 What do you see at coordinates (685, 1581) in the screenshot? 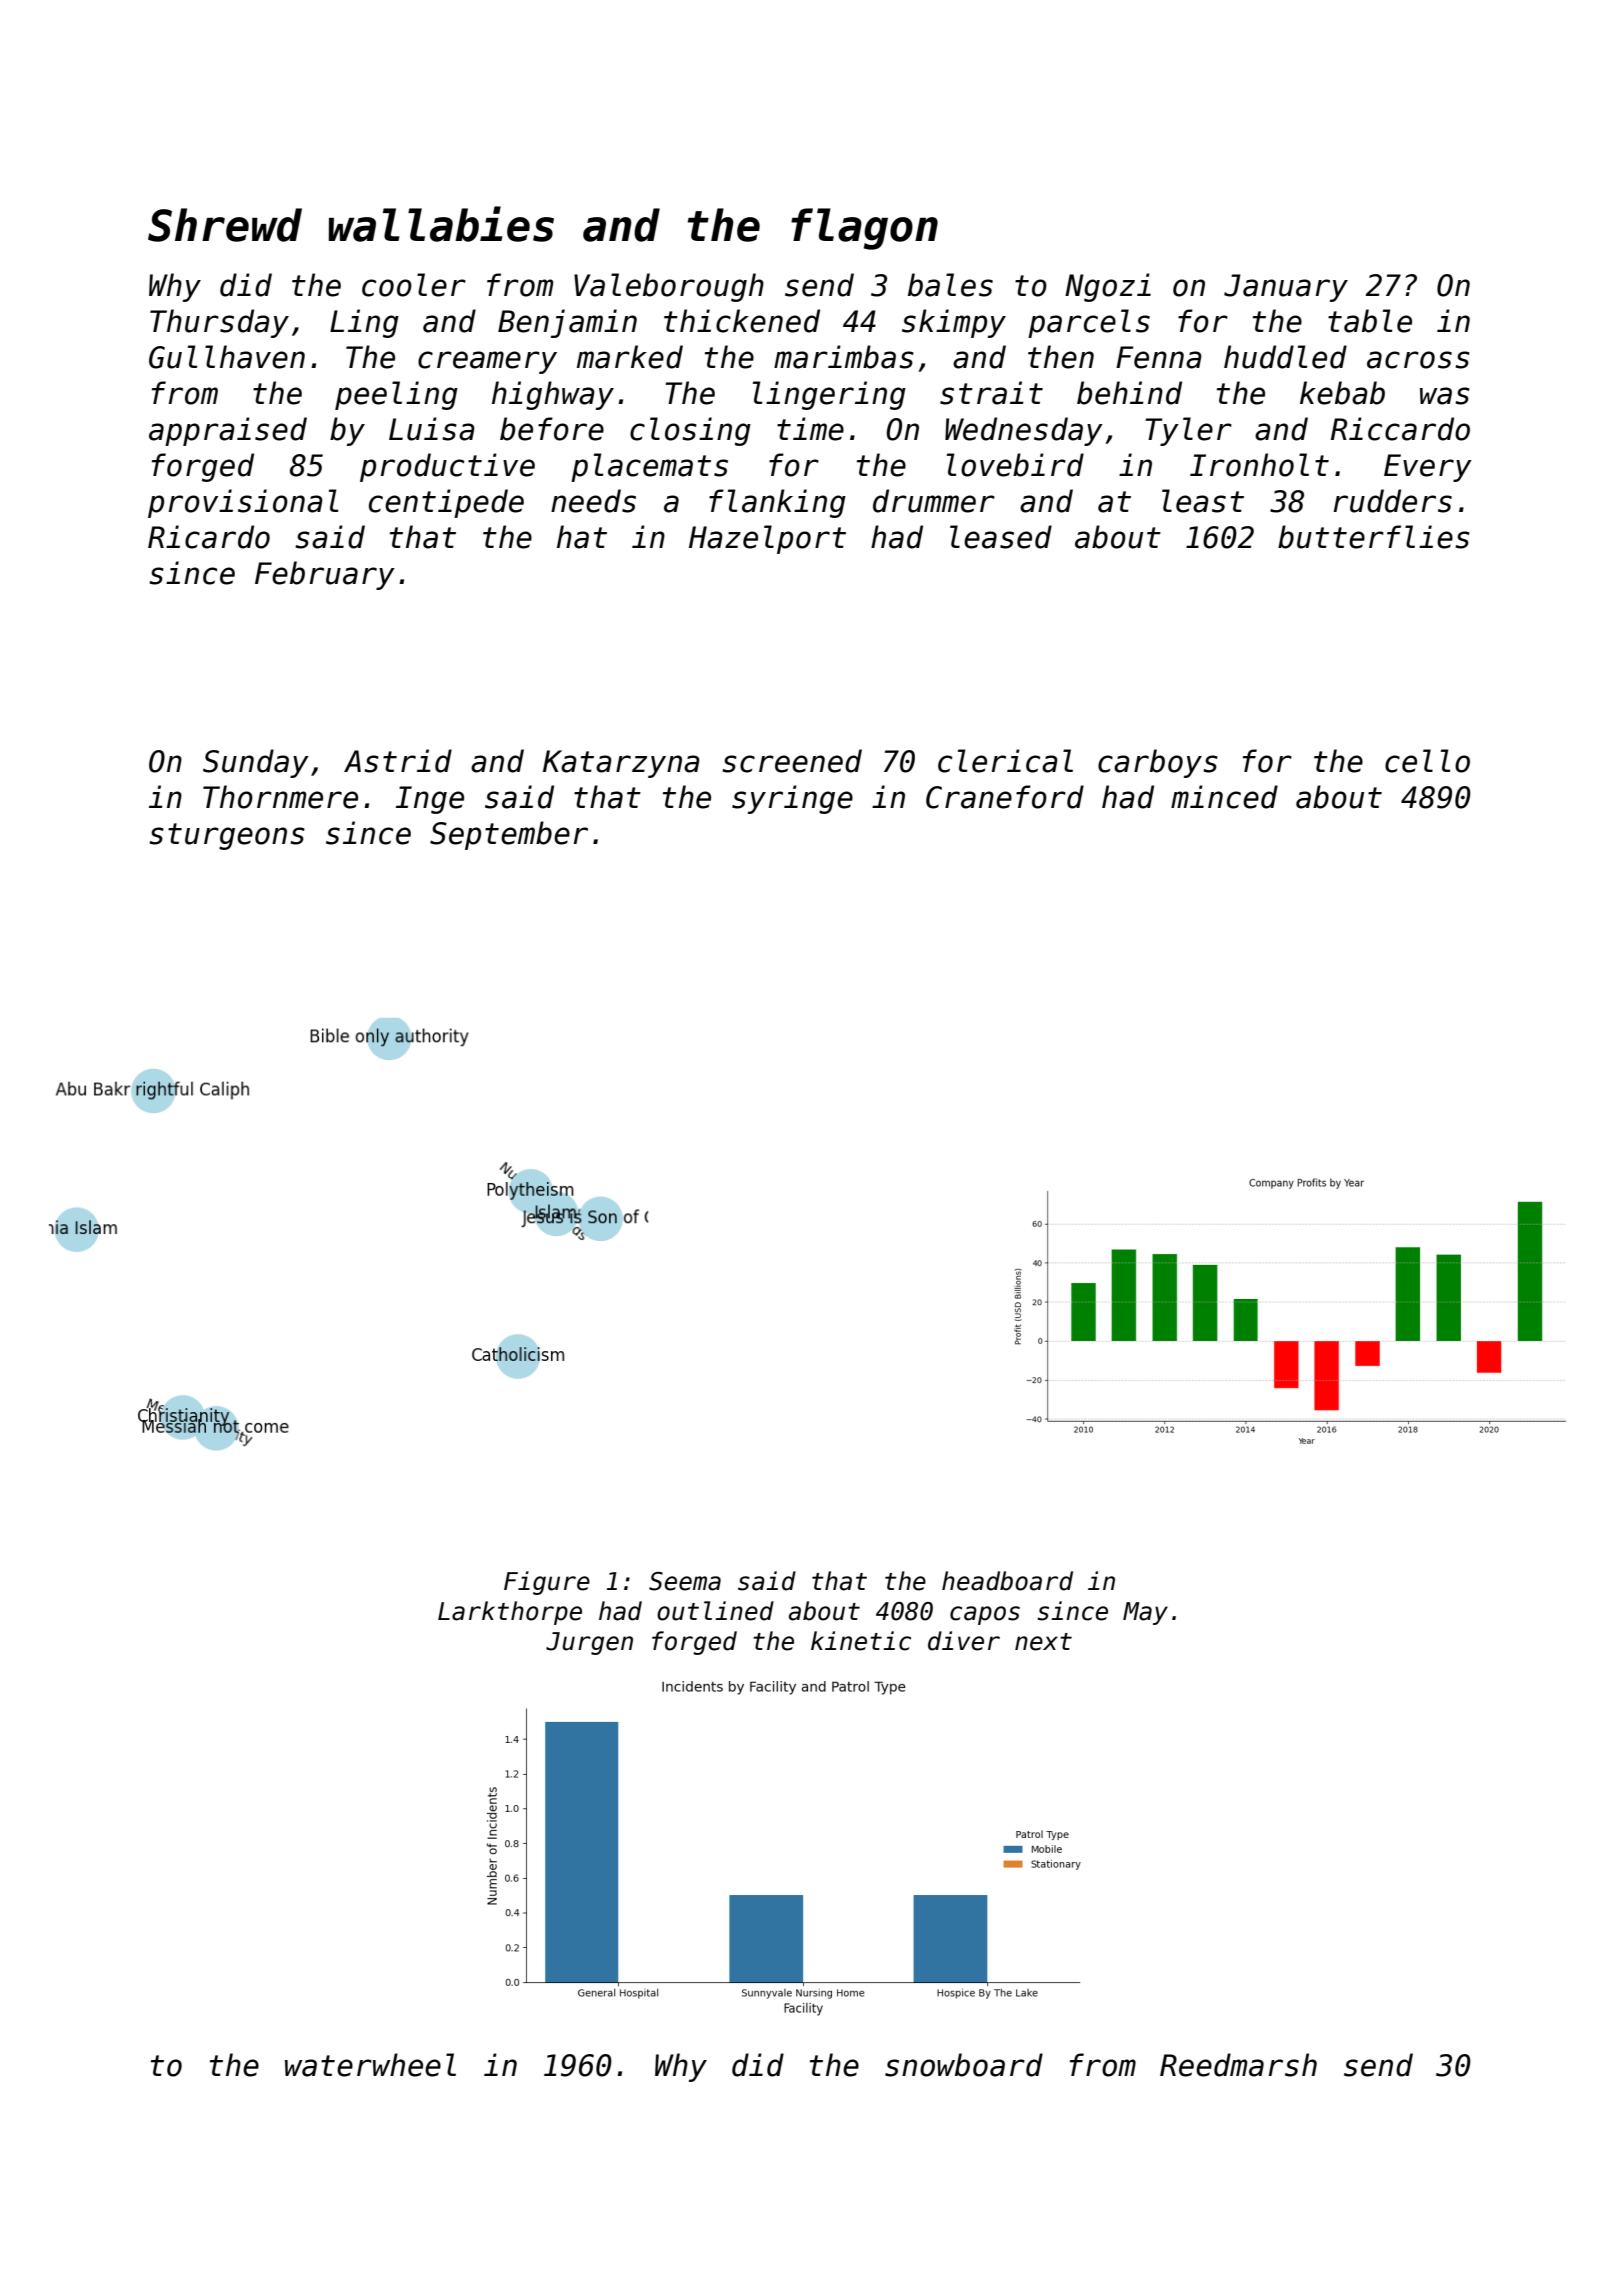
I see `Seema` at bounding box center [685, 1581].
